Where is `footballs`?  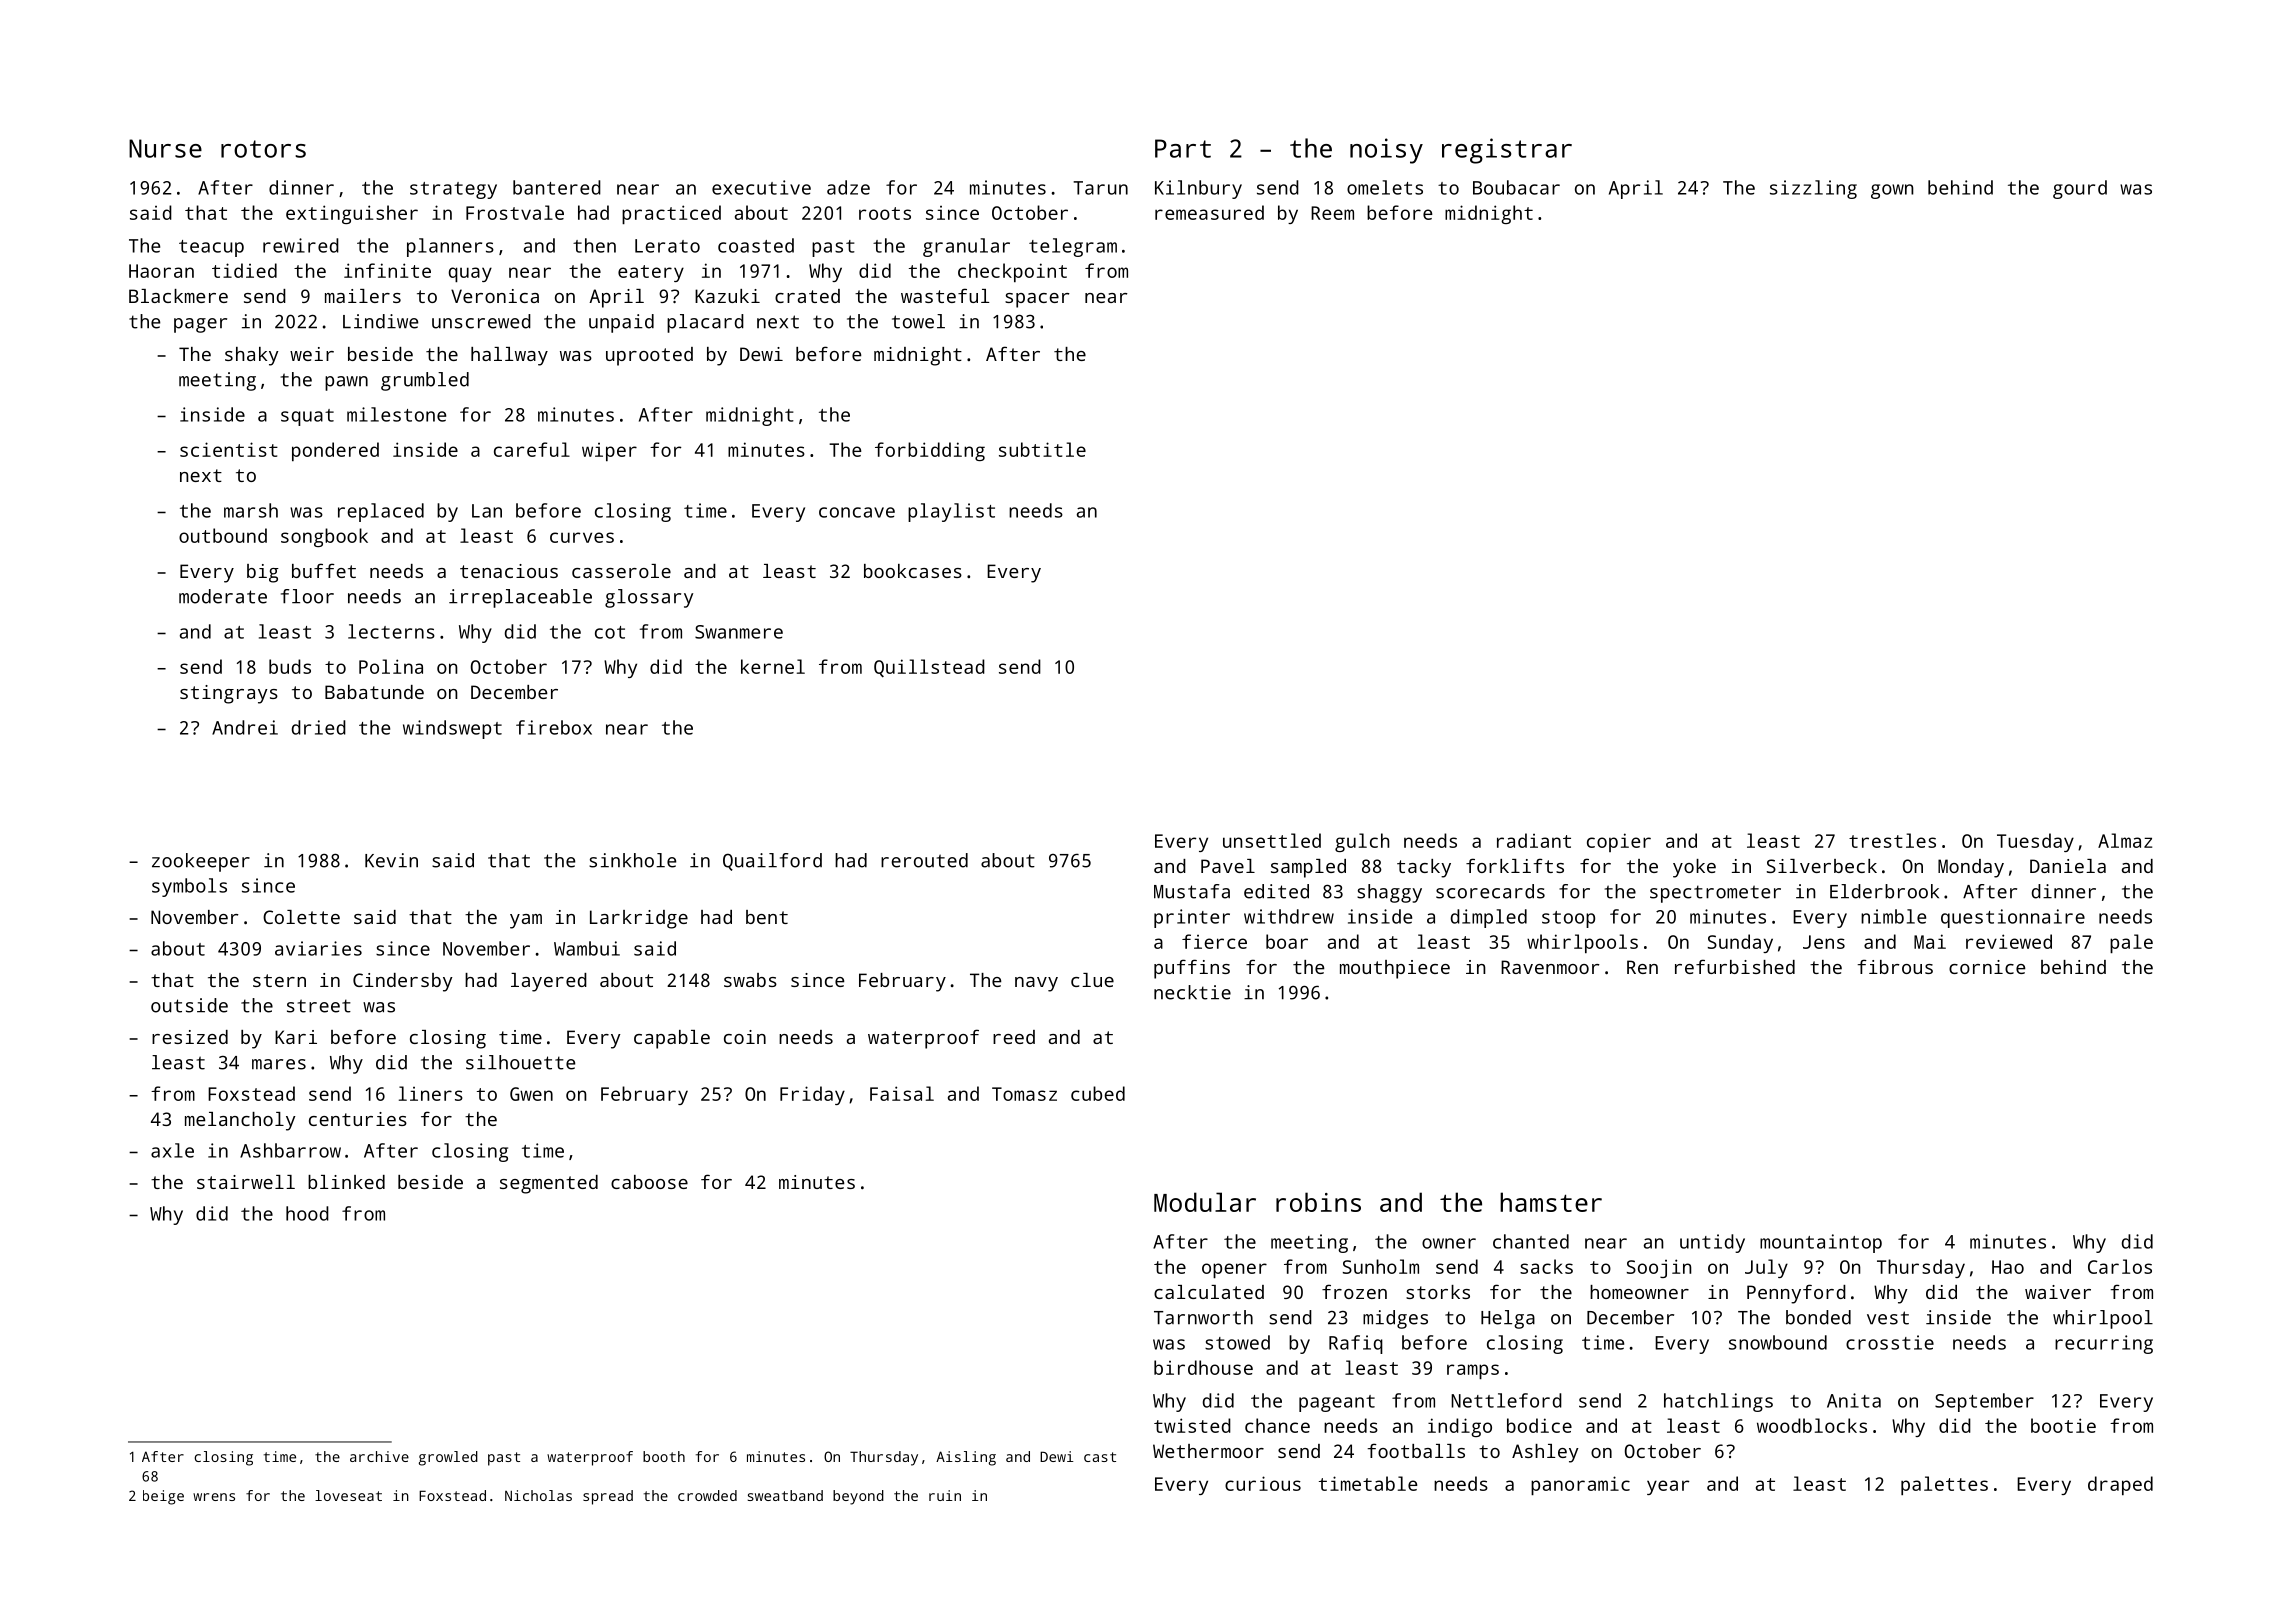 footballs is located at coordinates (1416, 1450).
